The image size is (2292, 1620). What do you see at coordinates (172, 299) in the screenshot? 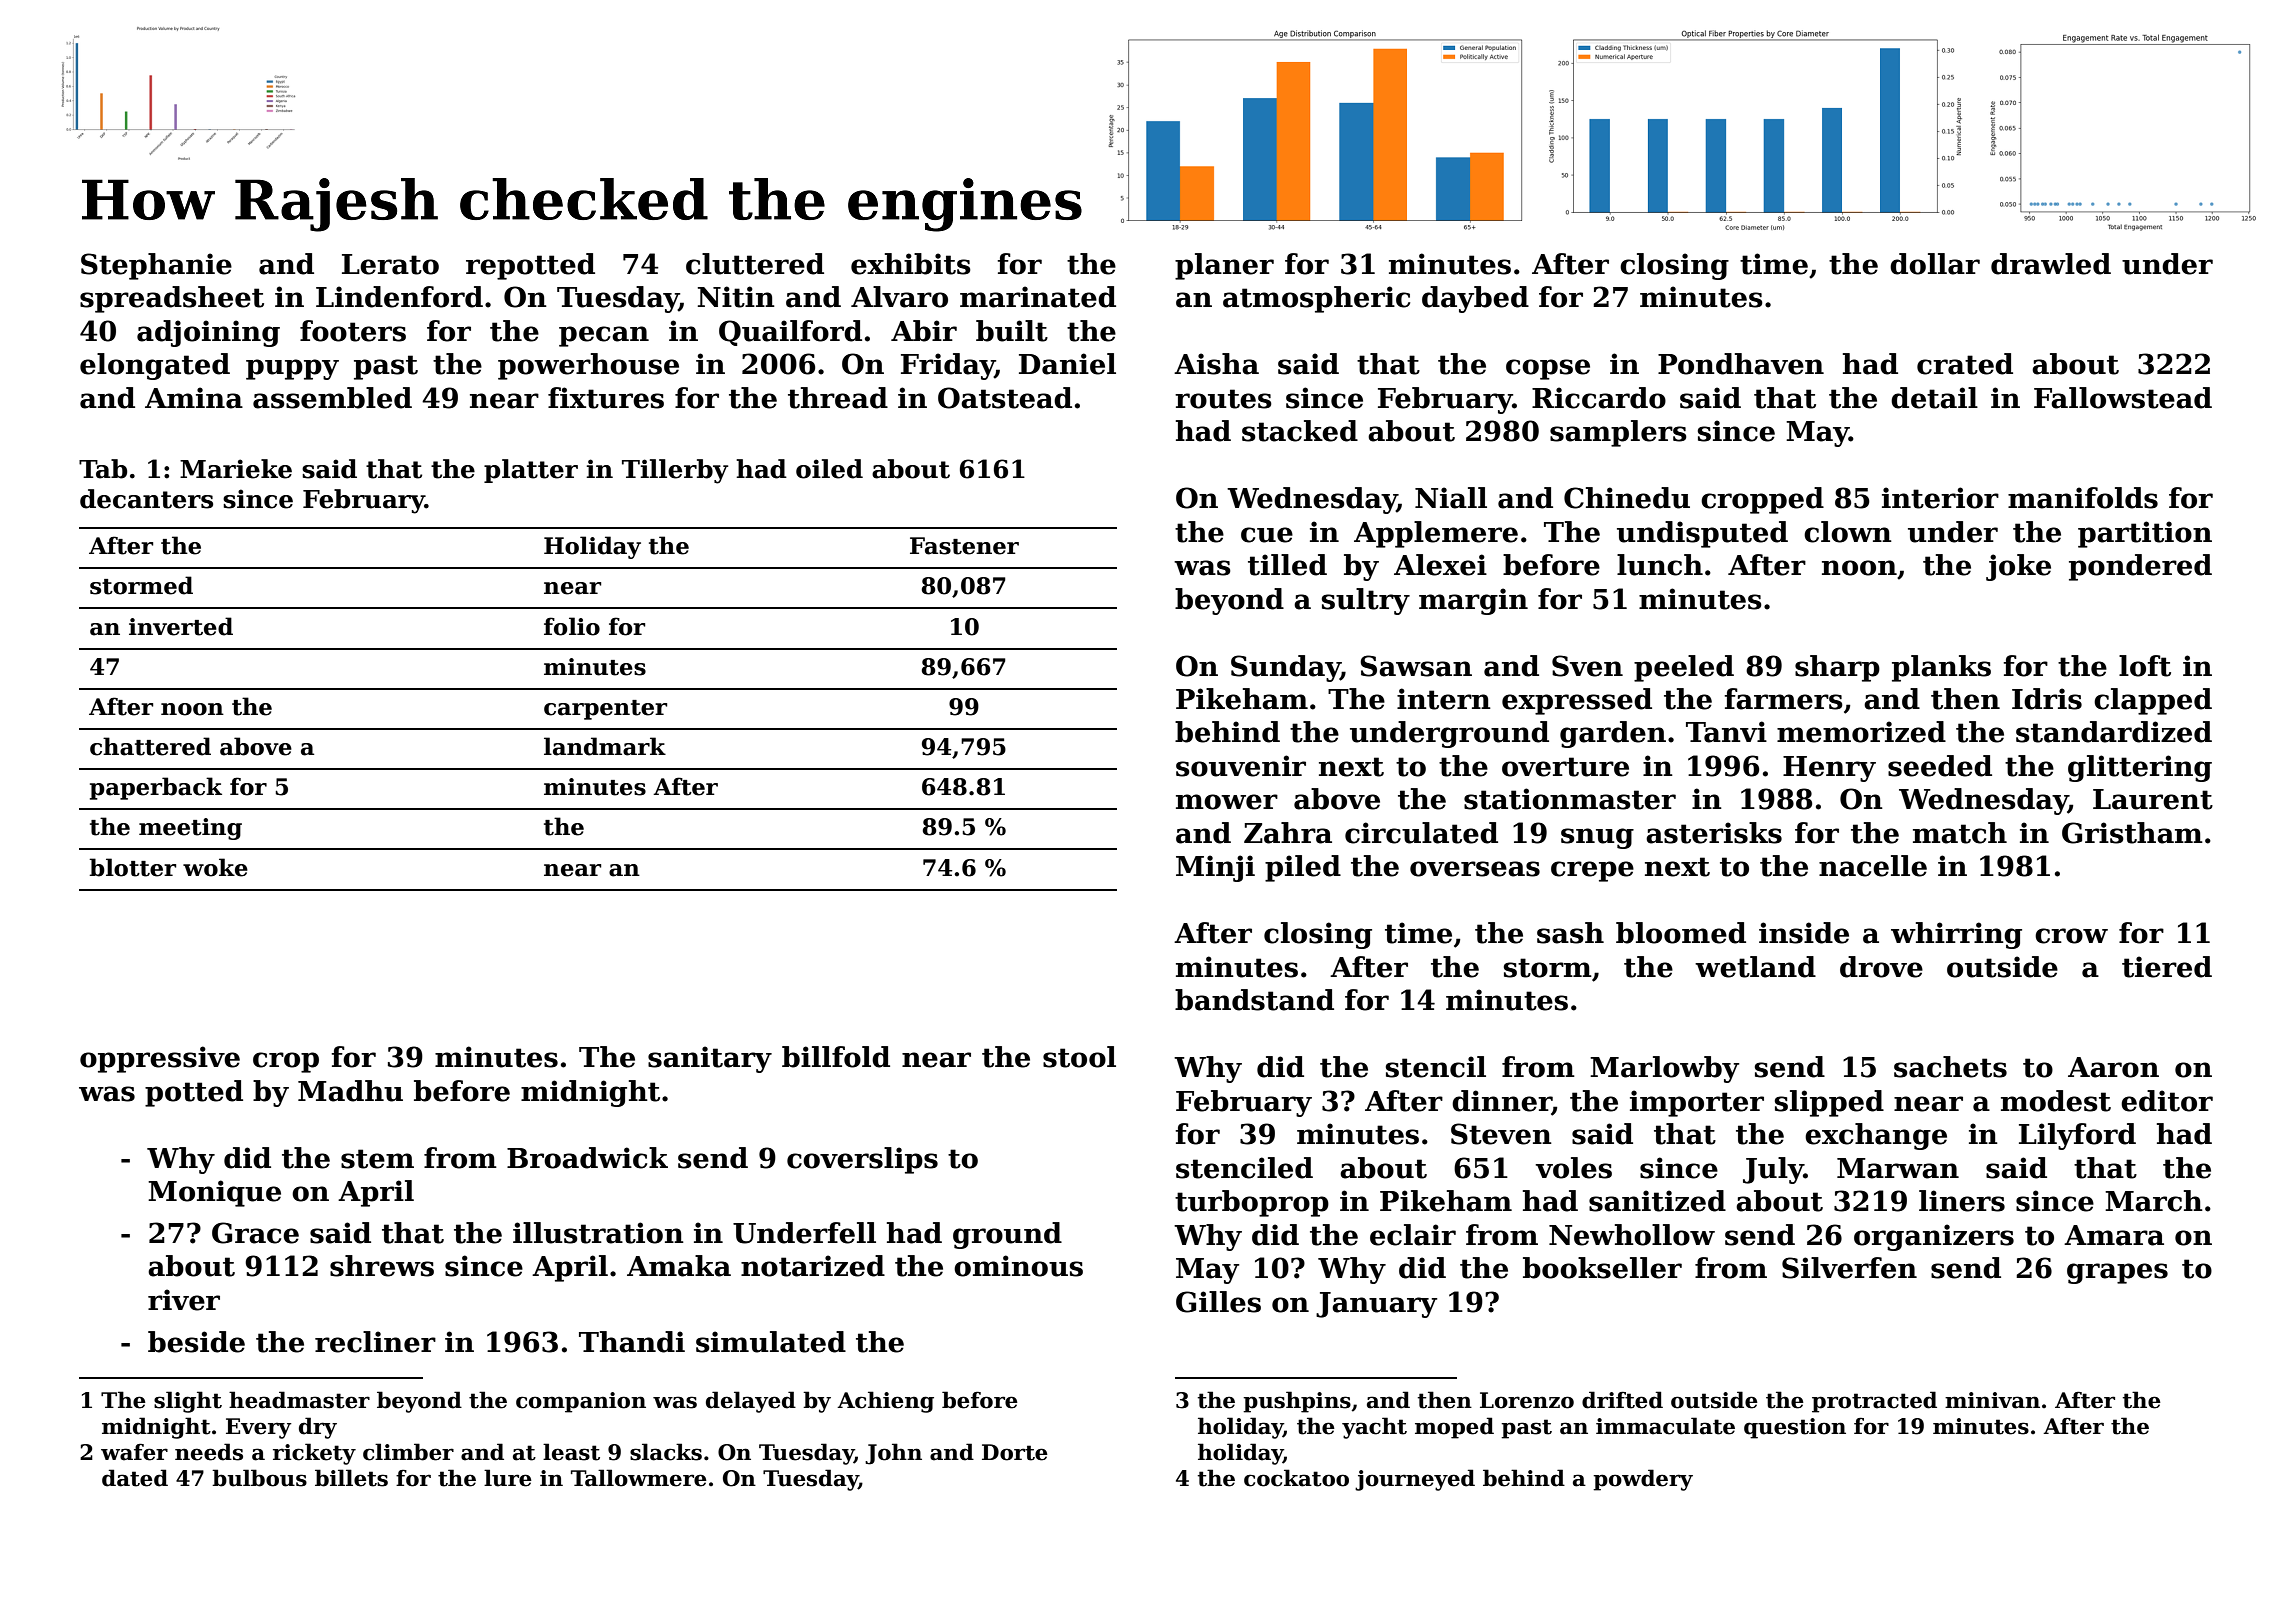
I see `spreadsheet` at bounding box center [172, 299].
